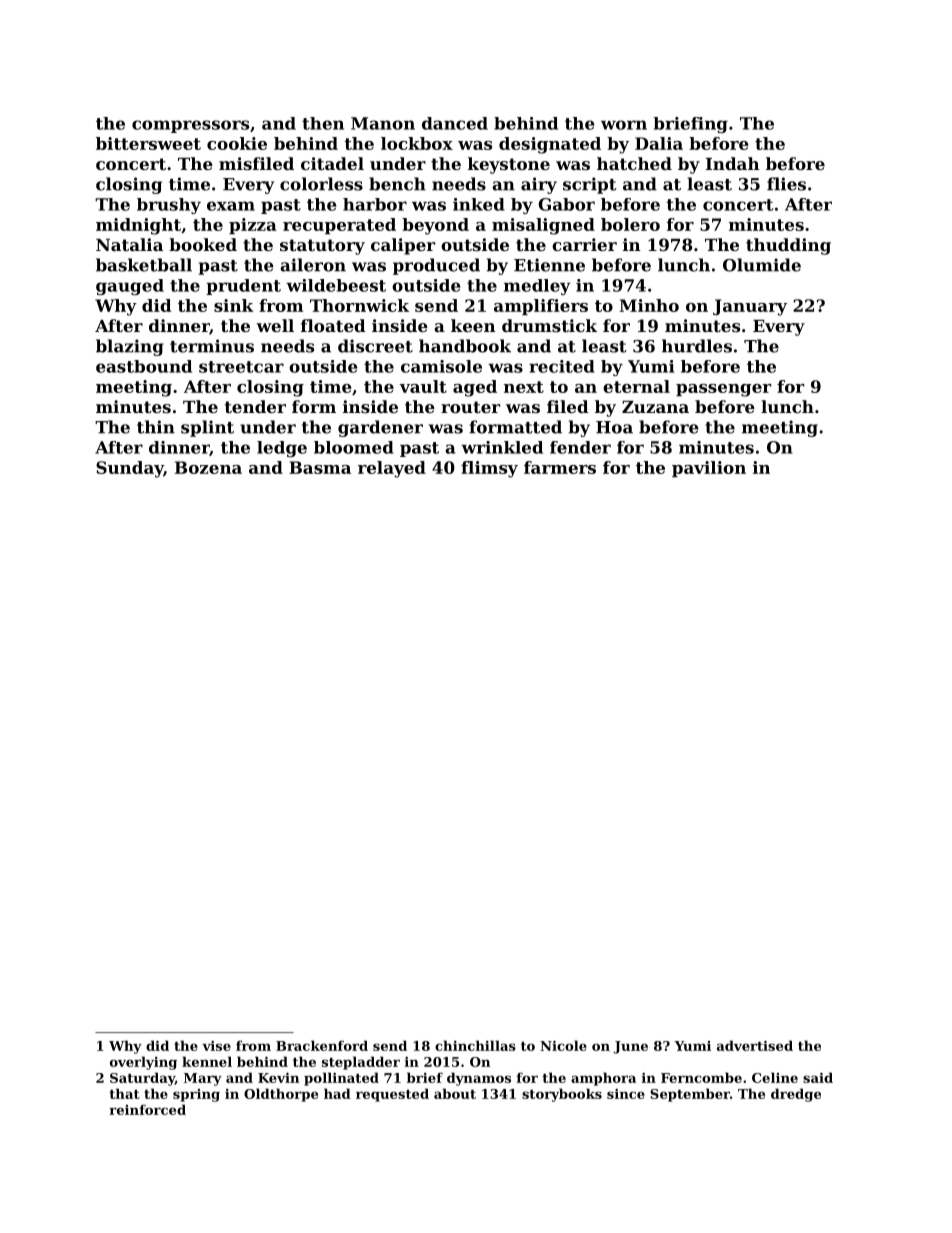 The width and height of the image is (952, 1233). What do you see at coordinates (624, 125) in the image?
I see `worn` at bounding box center [624, 125].
